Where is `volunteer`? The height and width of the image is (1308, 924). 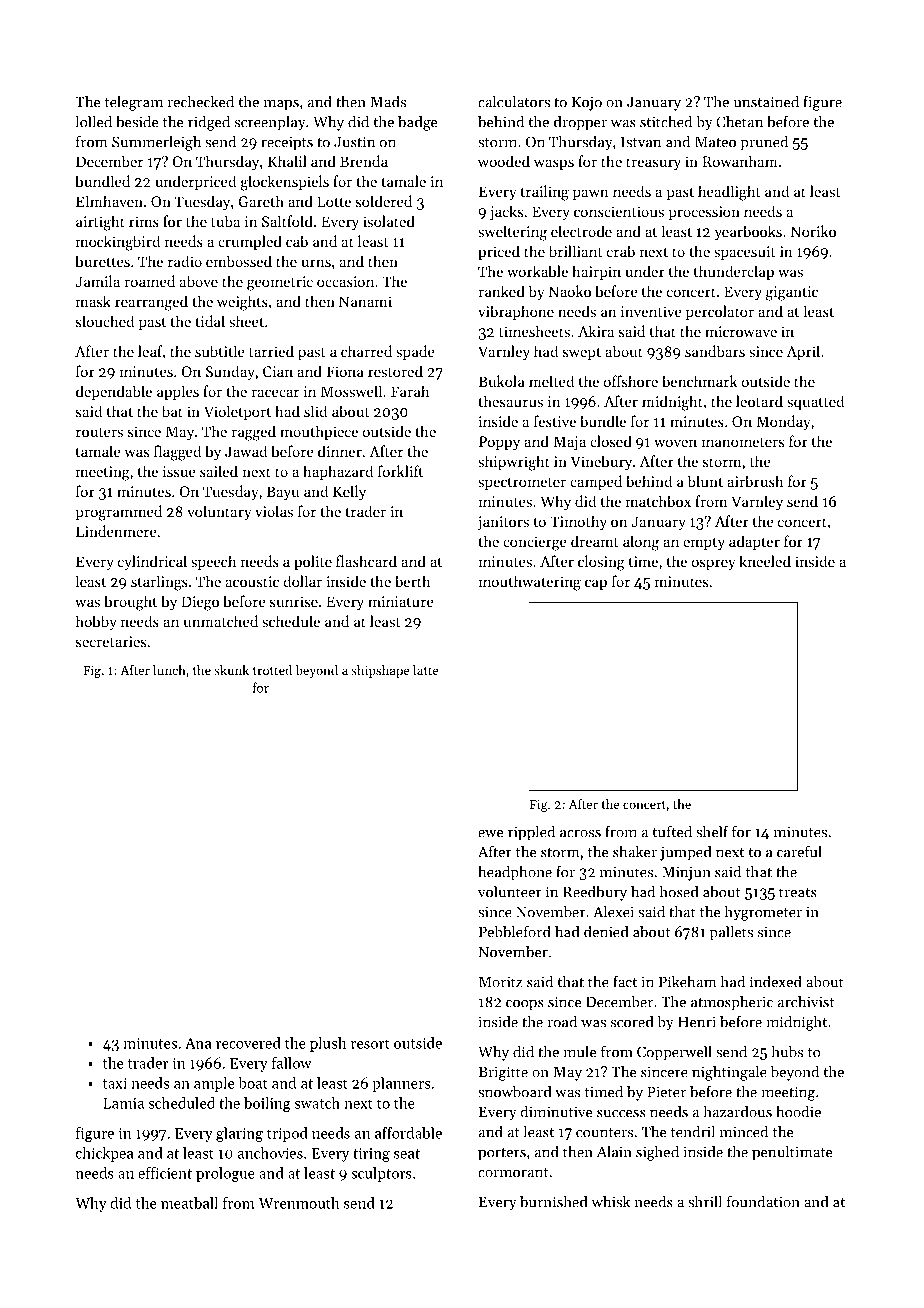 volunteer is located at coordinates (510, 891).
